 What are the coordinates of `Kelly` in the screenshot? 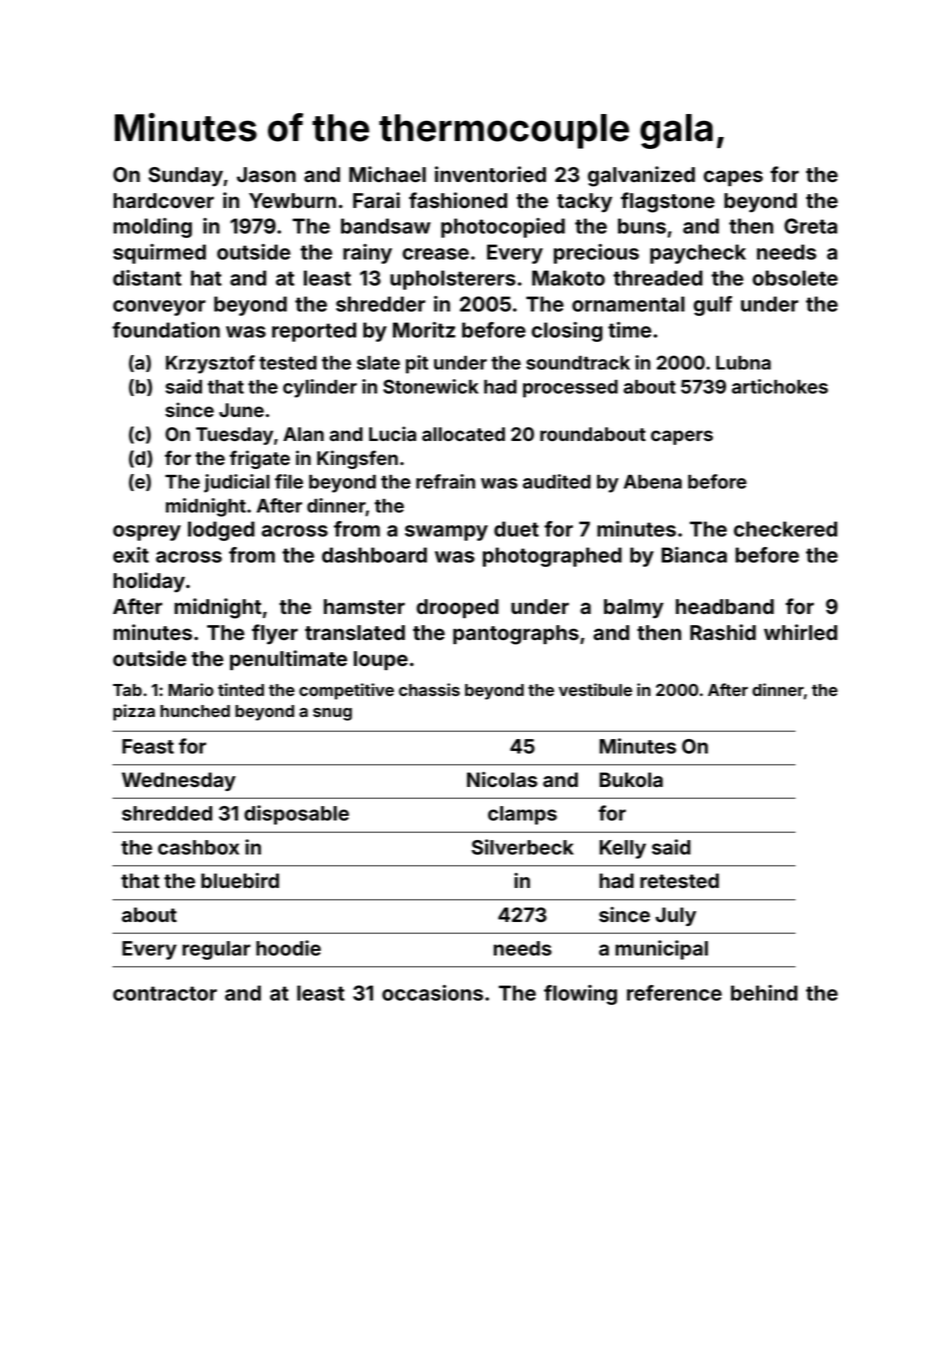 It's located at (622, 849).
